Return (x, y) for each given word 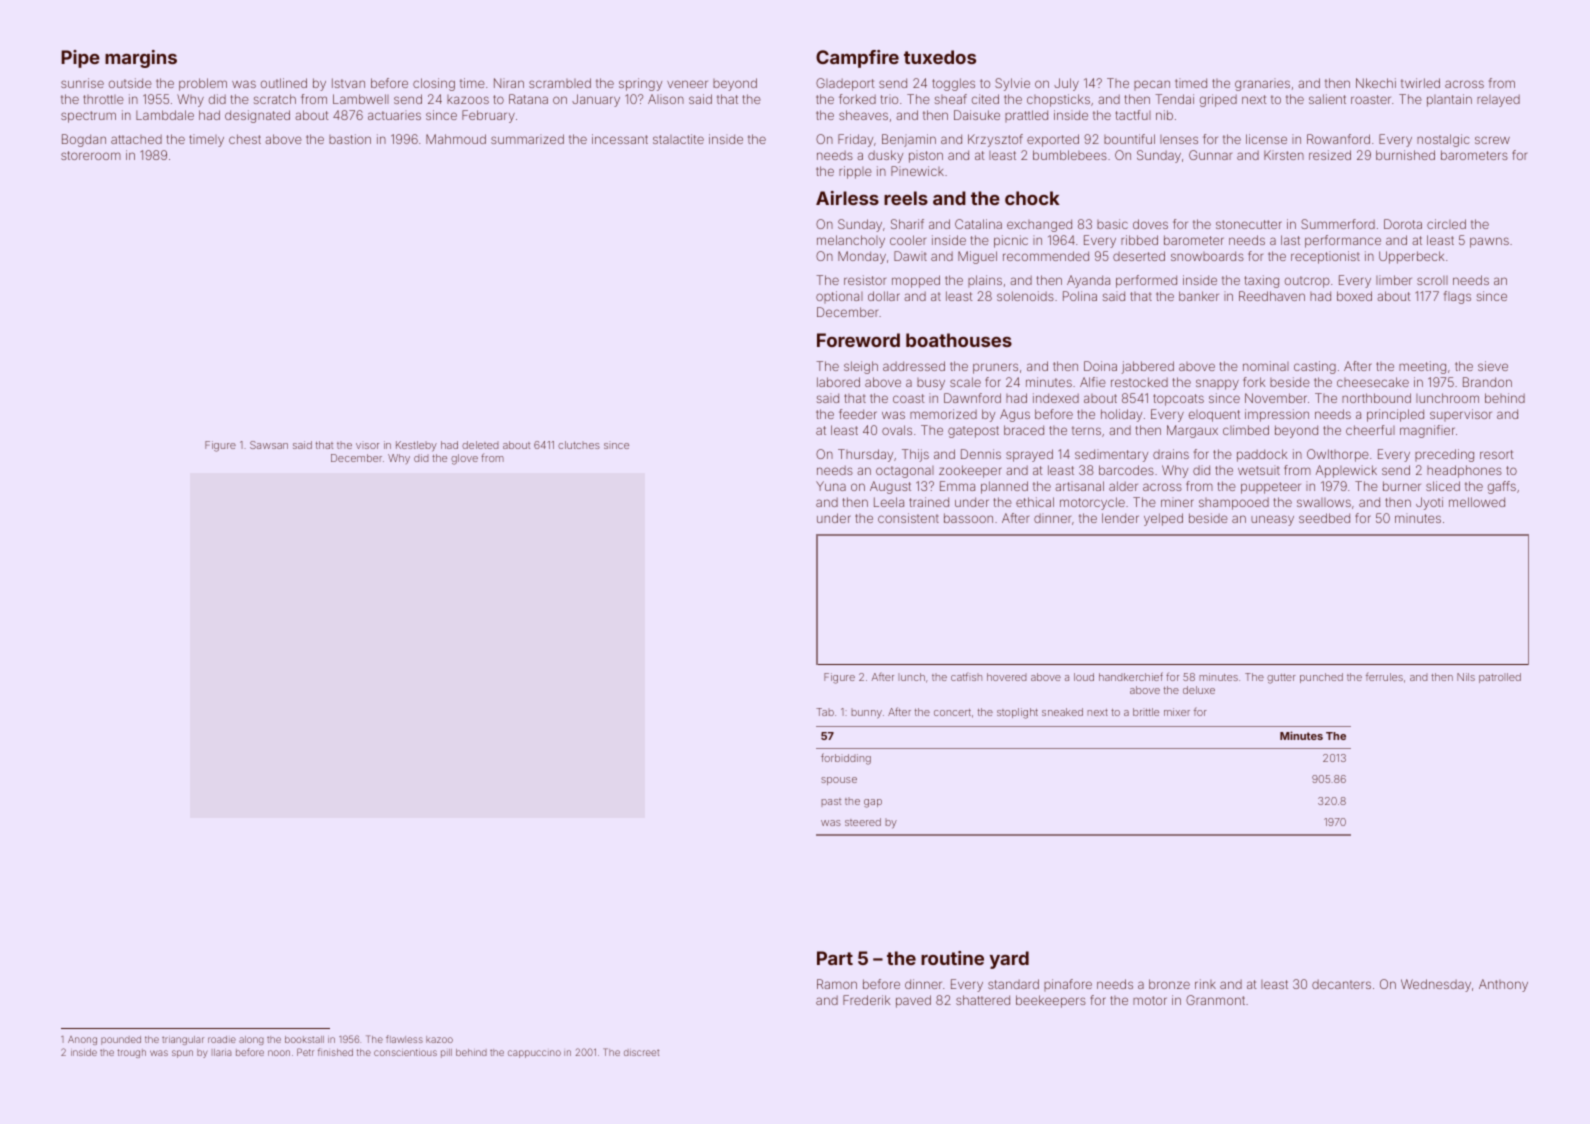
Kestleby (416, 446)
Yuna (831, 486)
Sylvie (1012, 84)
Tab (825, 712)
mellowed (1477, 502)
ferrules (1384, 676)
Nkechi (1376, 83)
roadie (222, 1039)
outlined (284, 83)
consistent (908, 518)
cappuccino (534, 1054)
